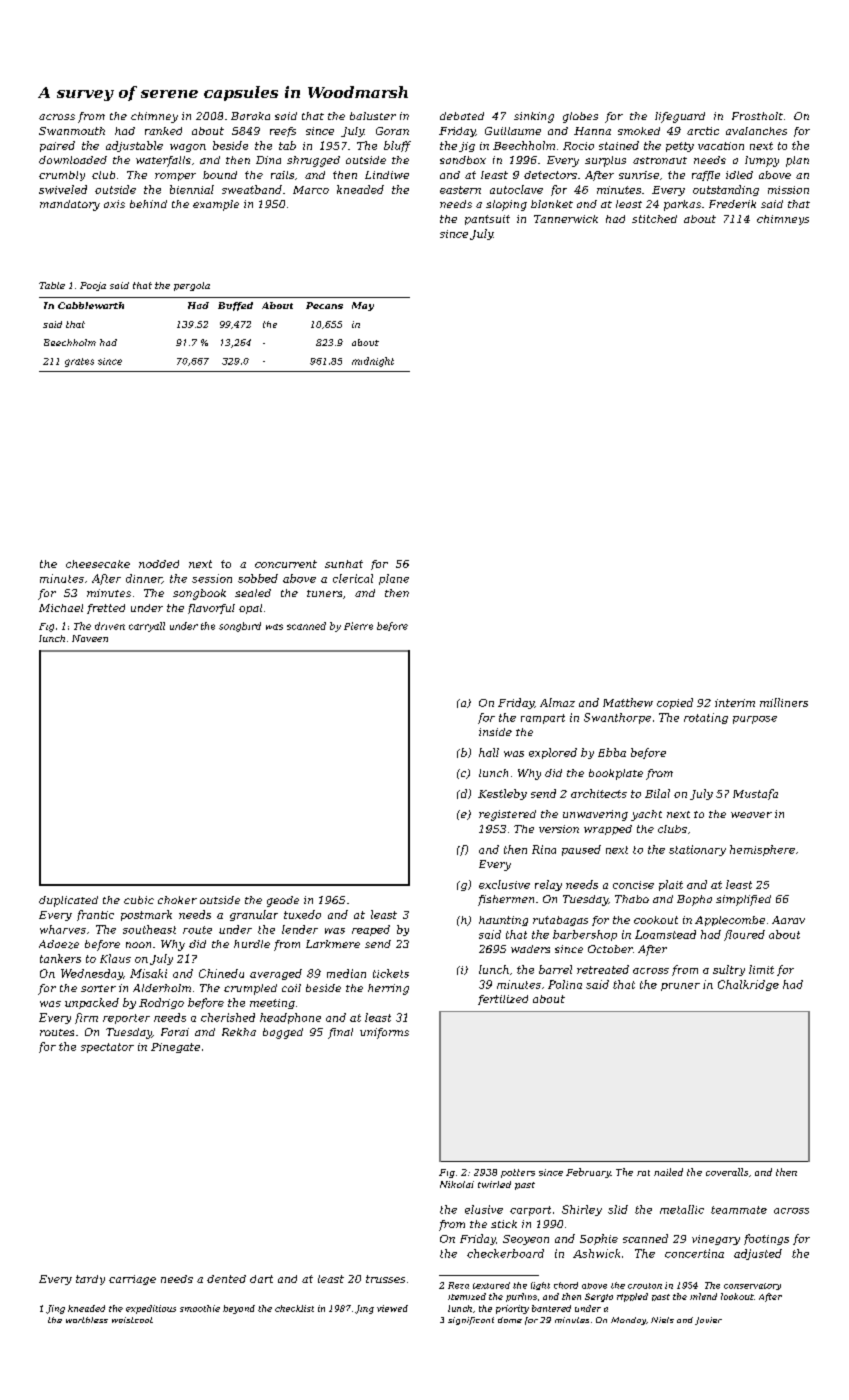  What do you see at coordinates (163, 131) in the page?
I see `ranked` at bounding box center [163, 131].
